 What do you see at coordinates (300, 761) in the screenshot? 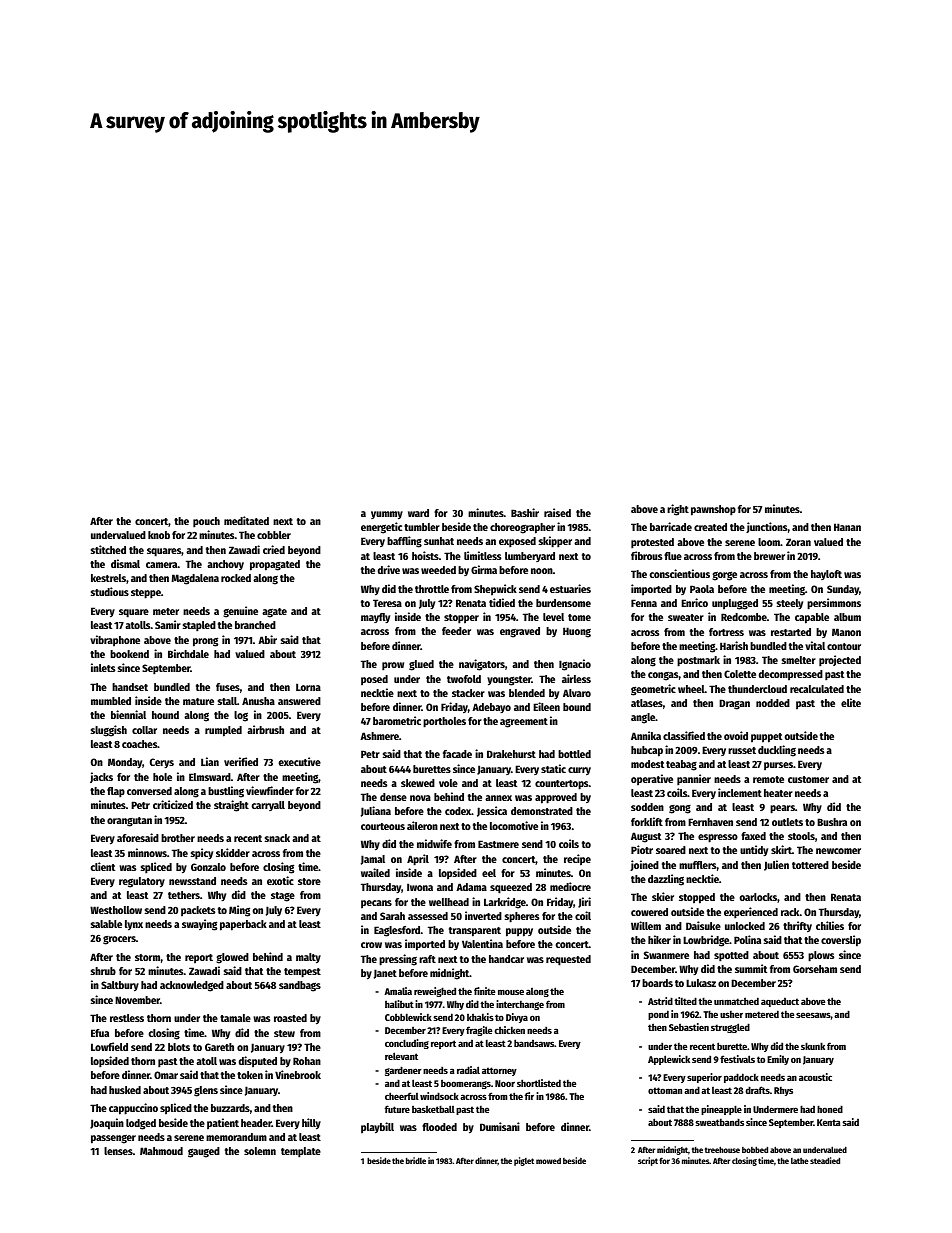
I see `executive` at bounding box center [300, 761].
